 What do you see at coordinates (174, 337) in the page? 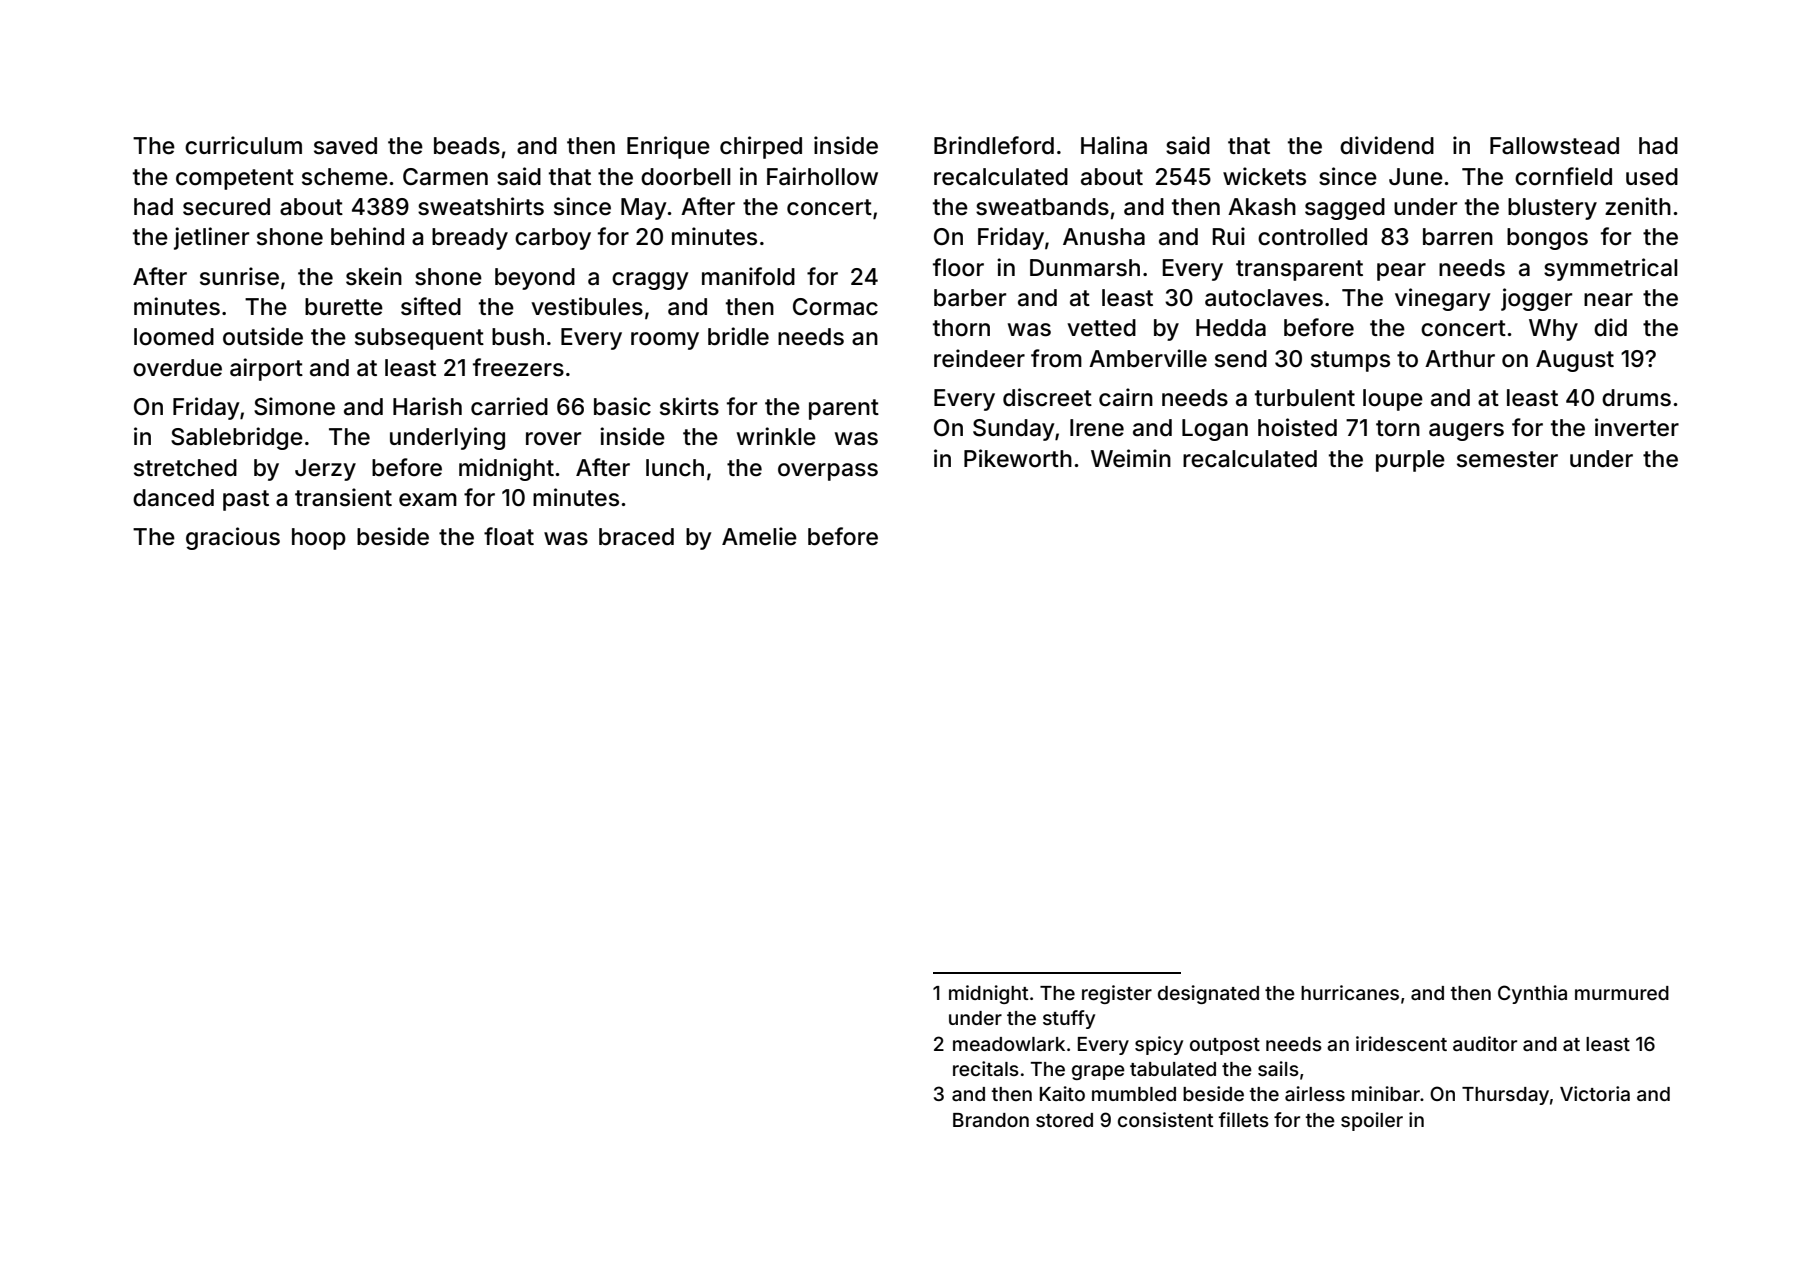
I see `loomed` at bounding box center [174, 337].
